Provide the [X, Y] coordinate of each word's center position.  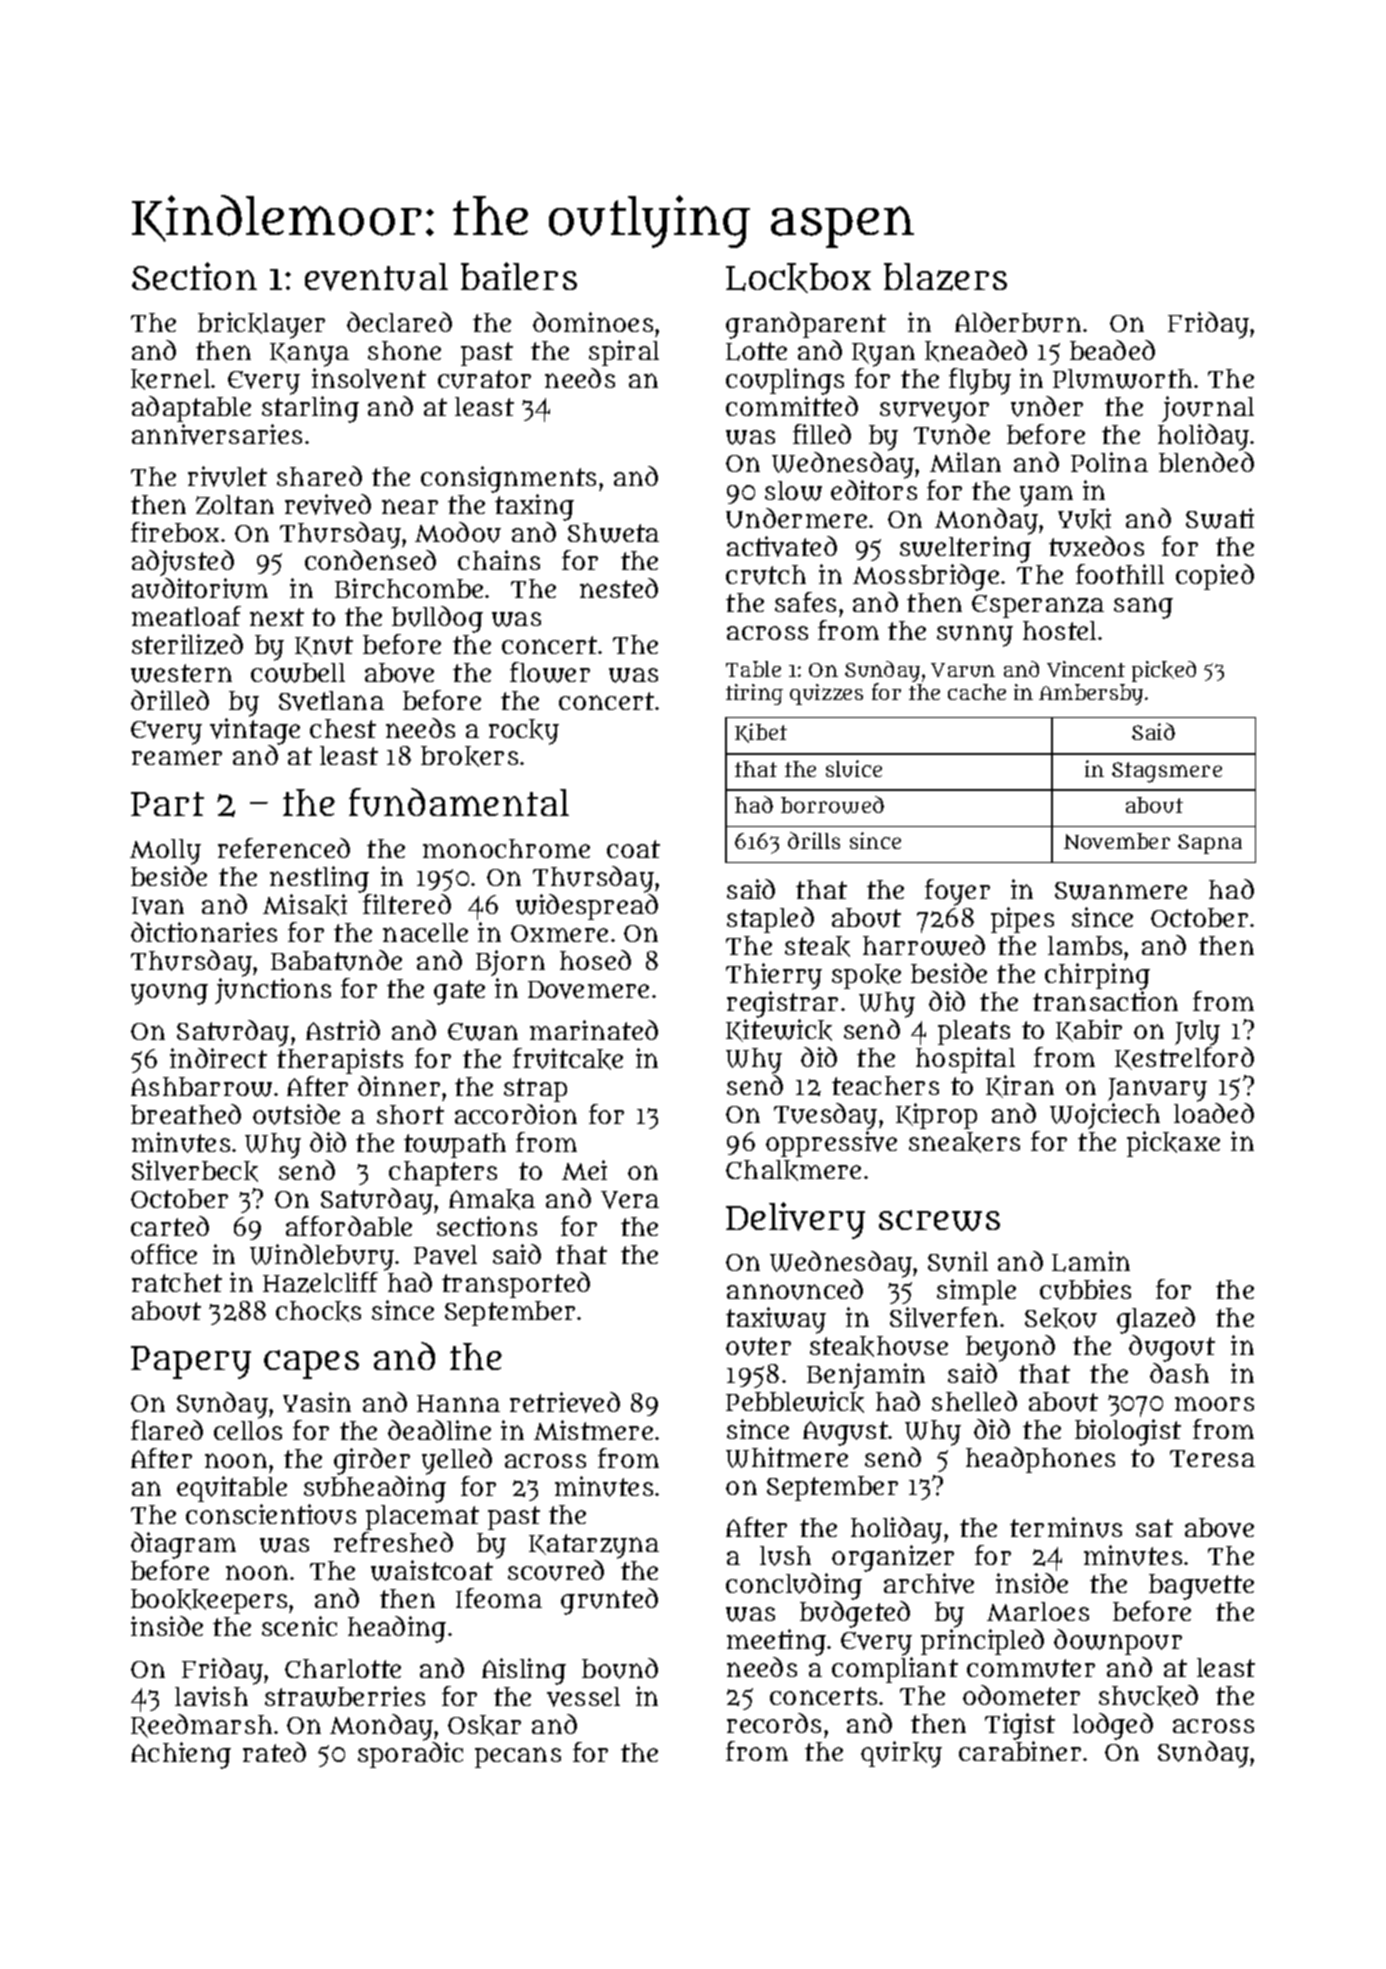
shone [404, 350]
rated [274, 1752]
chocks [318, 1311]
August [845, 1433]
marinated [594, 1030]
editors [874, 490]
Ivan [158, 906]
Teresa [1212, 1458]
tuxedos [1096, 546]
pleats [974, 1032]
